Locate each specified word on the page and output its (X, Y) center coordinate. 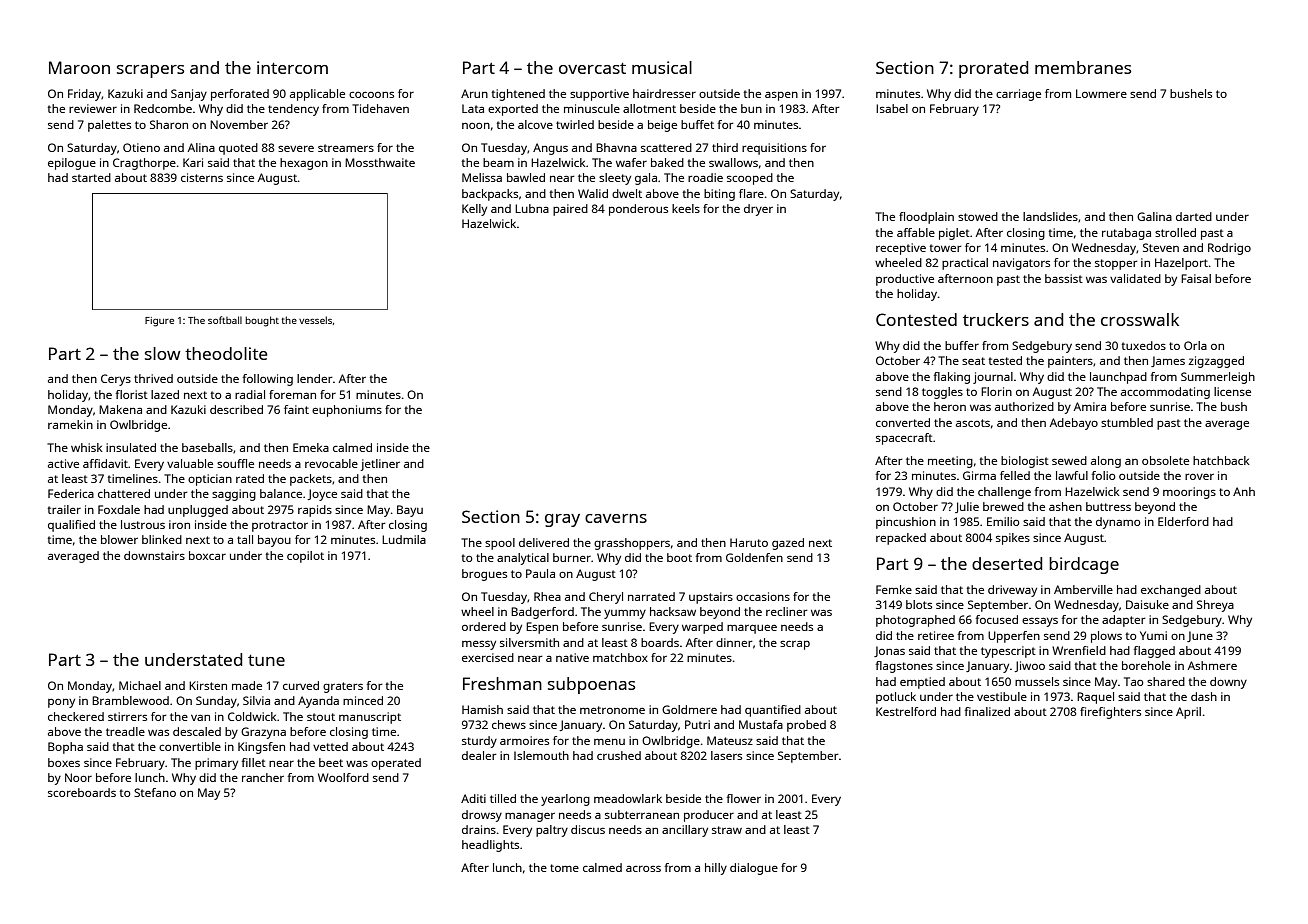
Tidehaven (380, 108)
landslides (1050, 216)
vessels (315, 320)
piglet (954, 234)
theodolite (226, 353)
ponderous (638, 210)
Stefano (155, 792)
